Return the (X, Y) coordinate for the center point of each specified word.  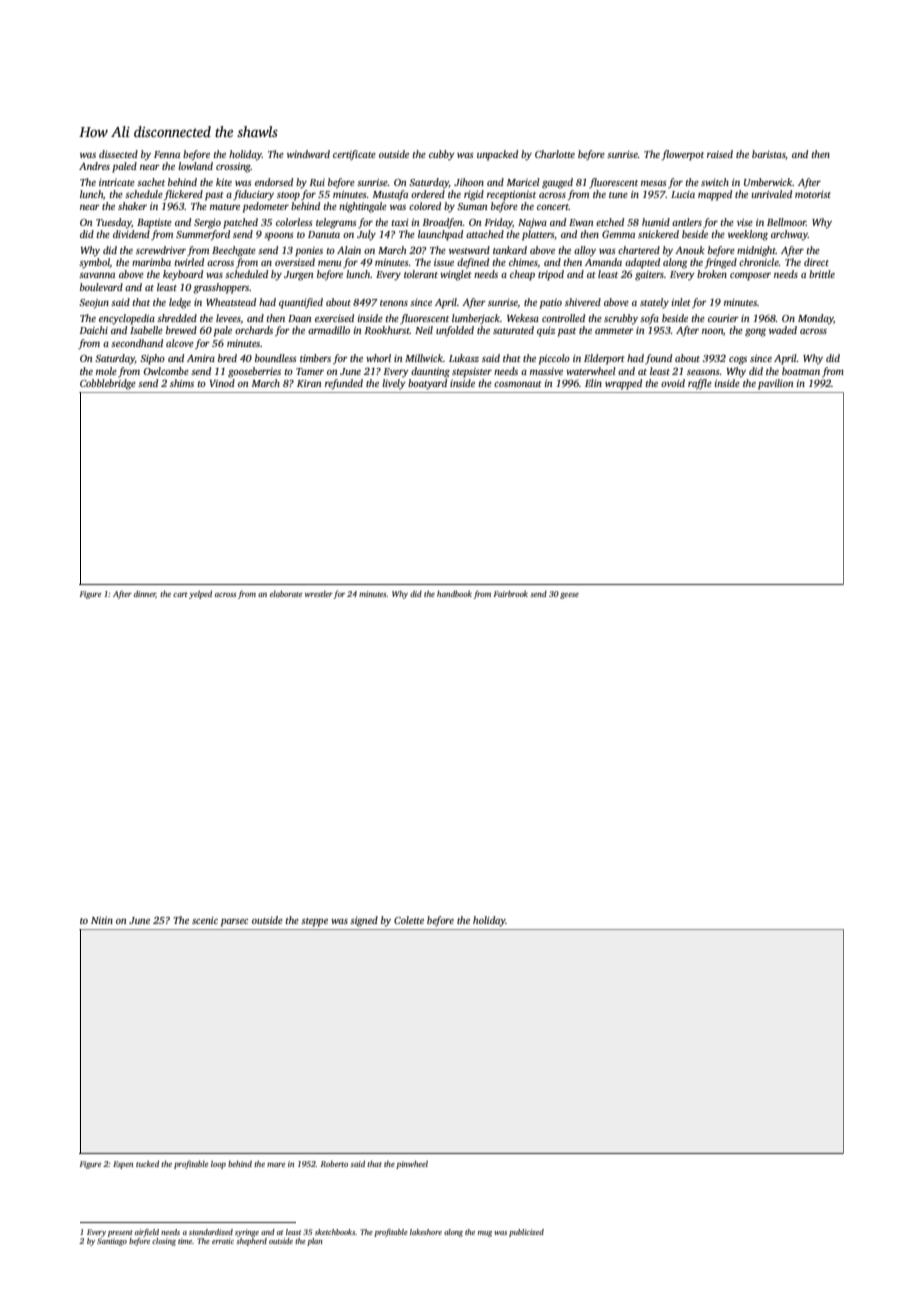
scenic (205, 920)
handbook (454, 594)
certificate (354, 155)
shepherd (251, 1242)
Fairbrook (511, 594)
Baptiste (154, 223)
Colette (409, 920)
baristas (769, 155)
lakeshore (426, 1232)
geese (569, 596)
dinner (145, 594)
